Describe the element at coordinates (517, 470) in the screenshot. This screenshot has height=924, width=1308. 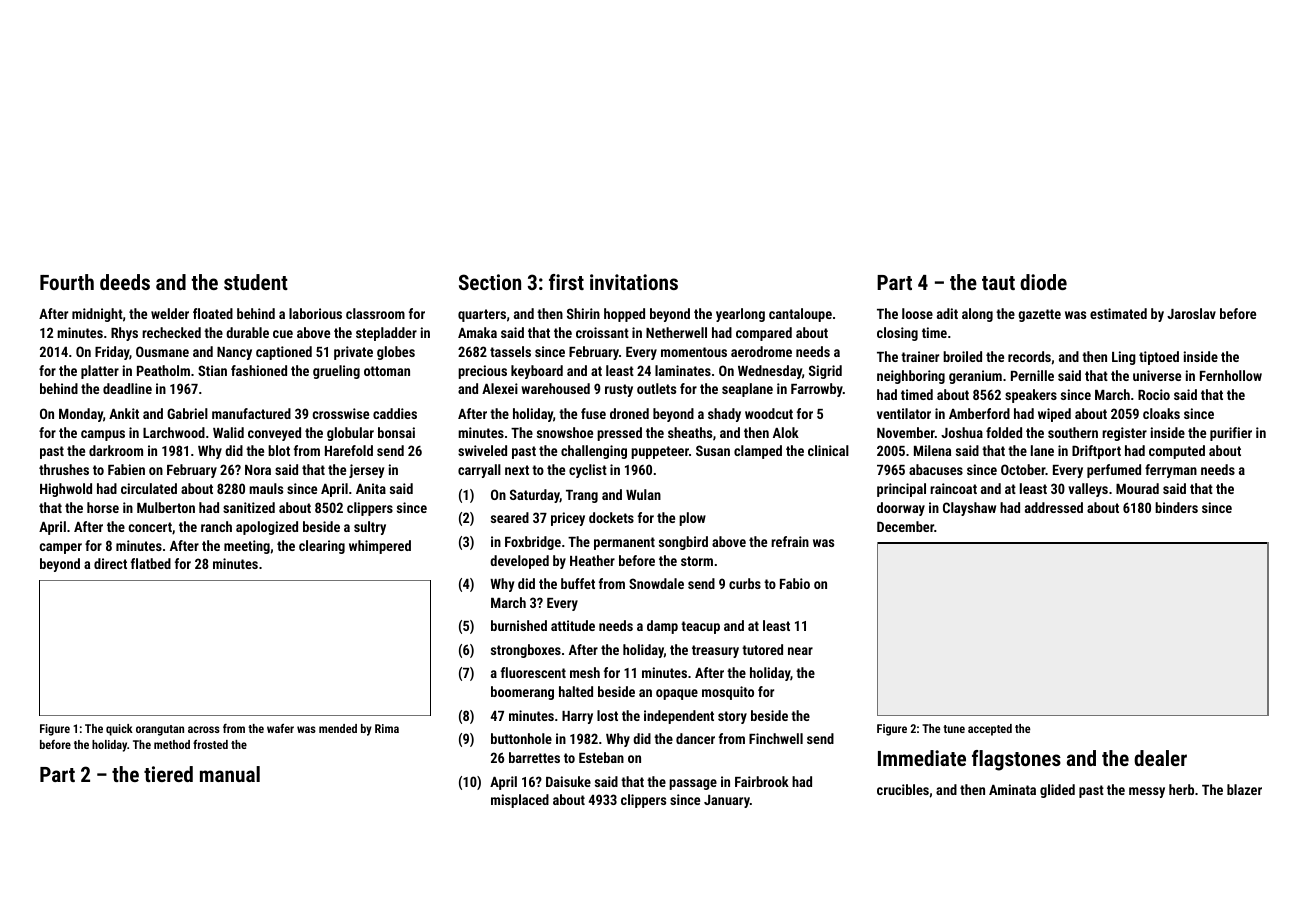
I see `next` at that location.
